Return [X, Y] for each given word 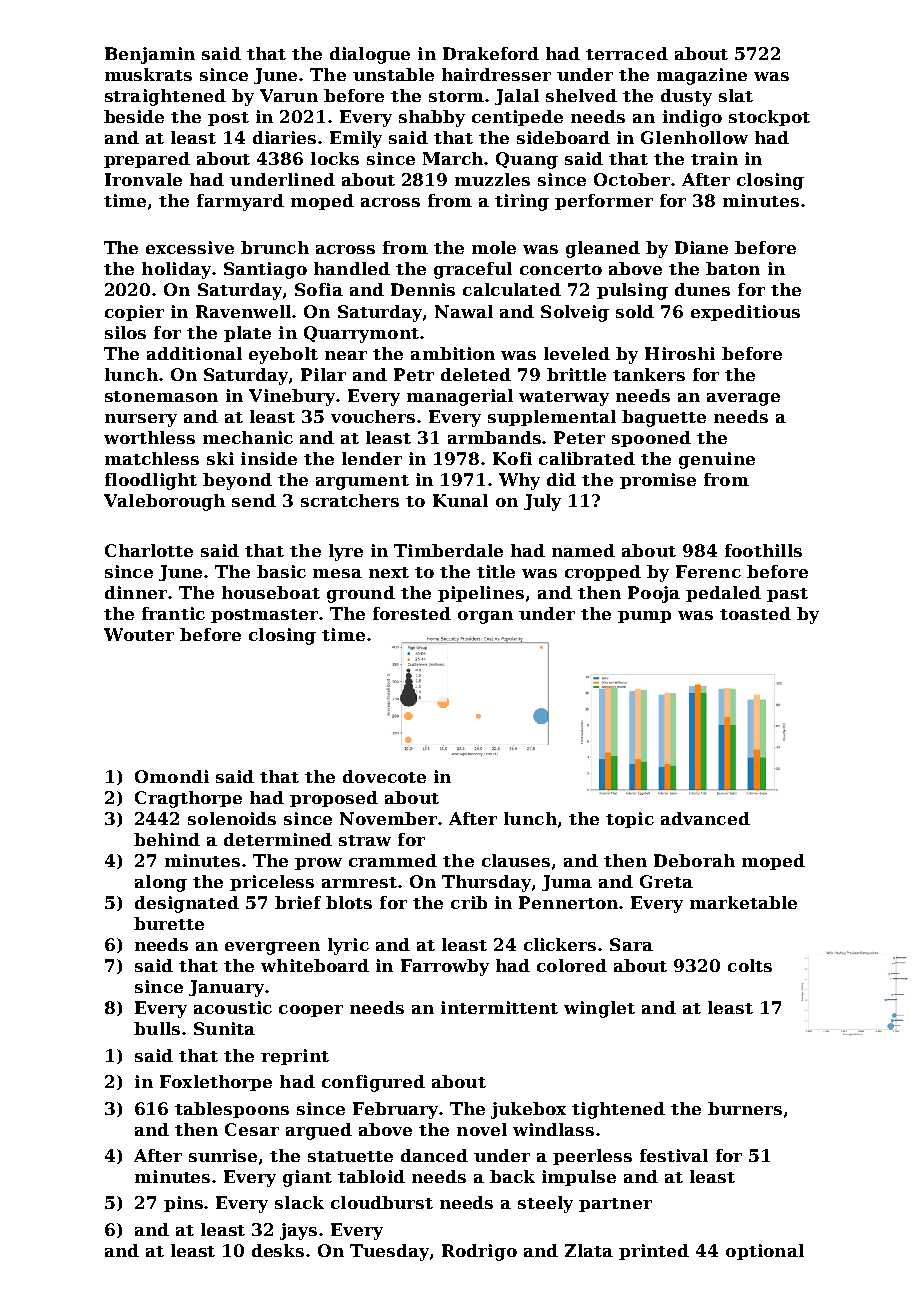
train [714, 158]
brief [298, 902]
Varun [289, 95]
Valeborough [164, 502]
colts [750, 965]
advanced [705, 818]
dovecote [384, 776]
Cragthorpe [188, 799]
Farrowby [445, 967]
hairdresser [496, 74]
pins [184, 1204]
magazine [702, 76]
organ [485, 617]
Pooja [654, 594]
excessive [190, 247]
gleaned [603, 249]
